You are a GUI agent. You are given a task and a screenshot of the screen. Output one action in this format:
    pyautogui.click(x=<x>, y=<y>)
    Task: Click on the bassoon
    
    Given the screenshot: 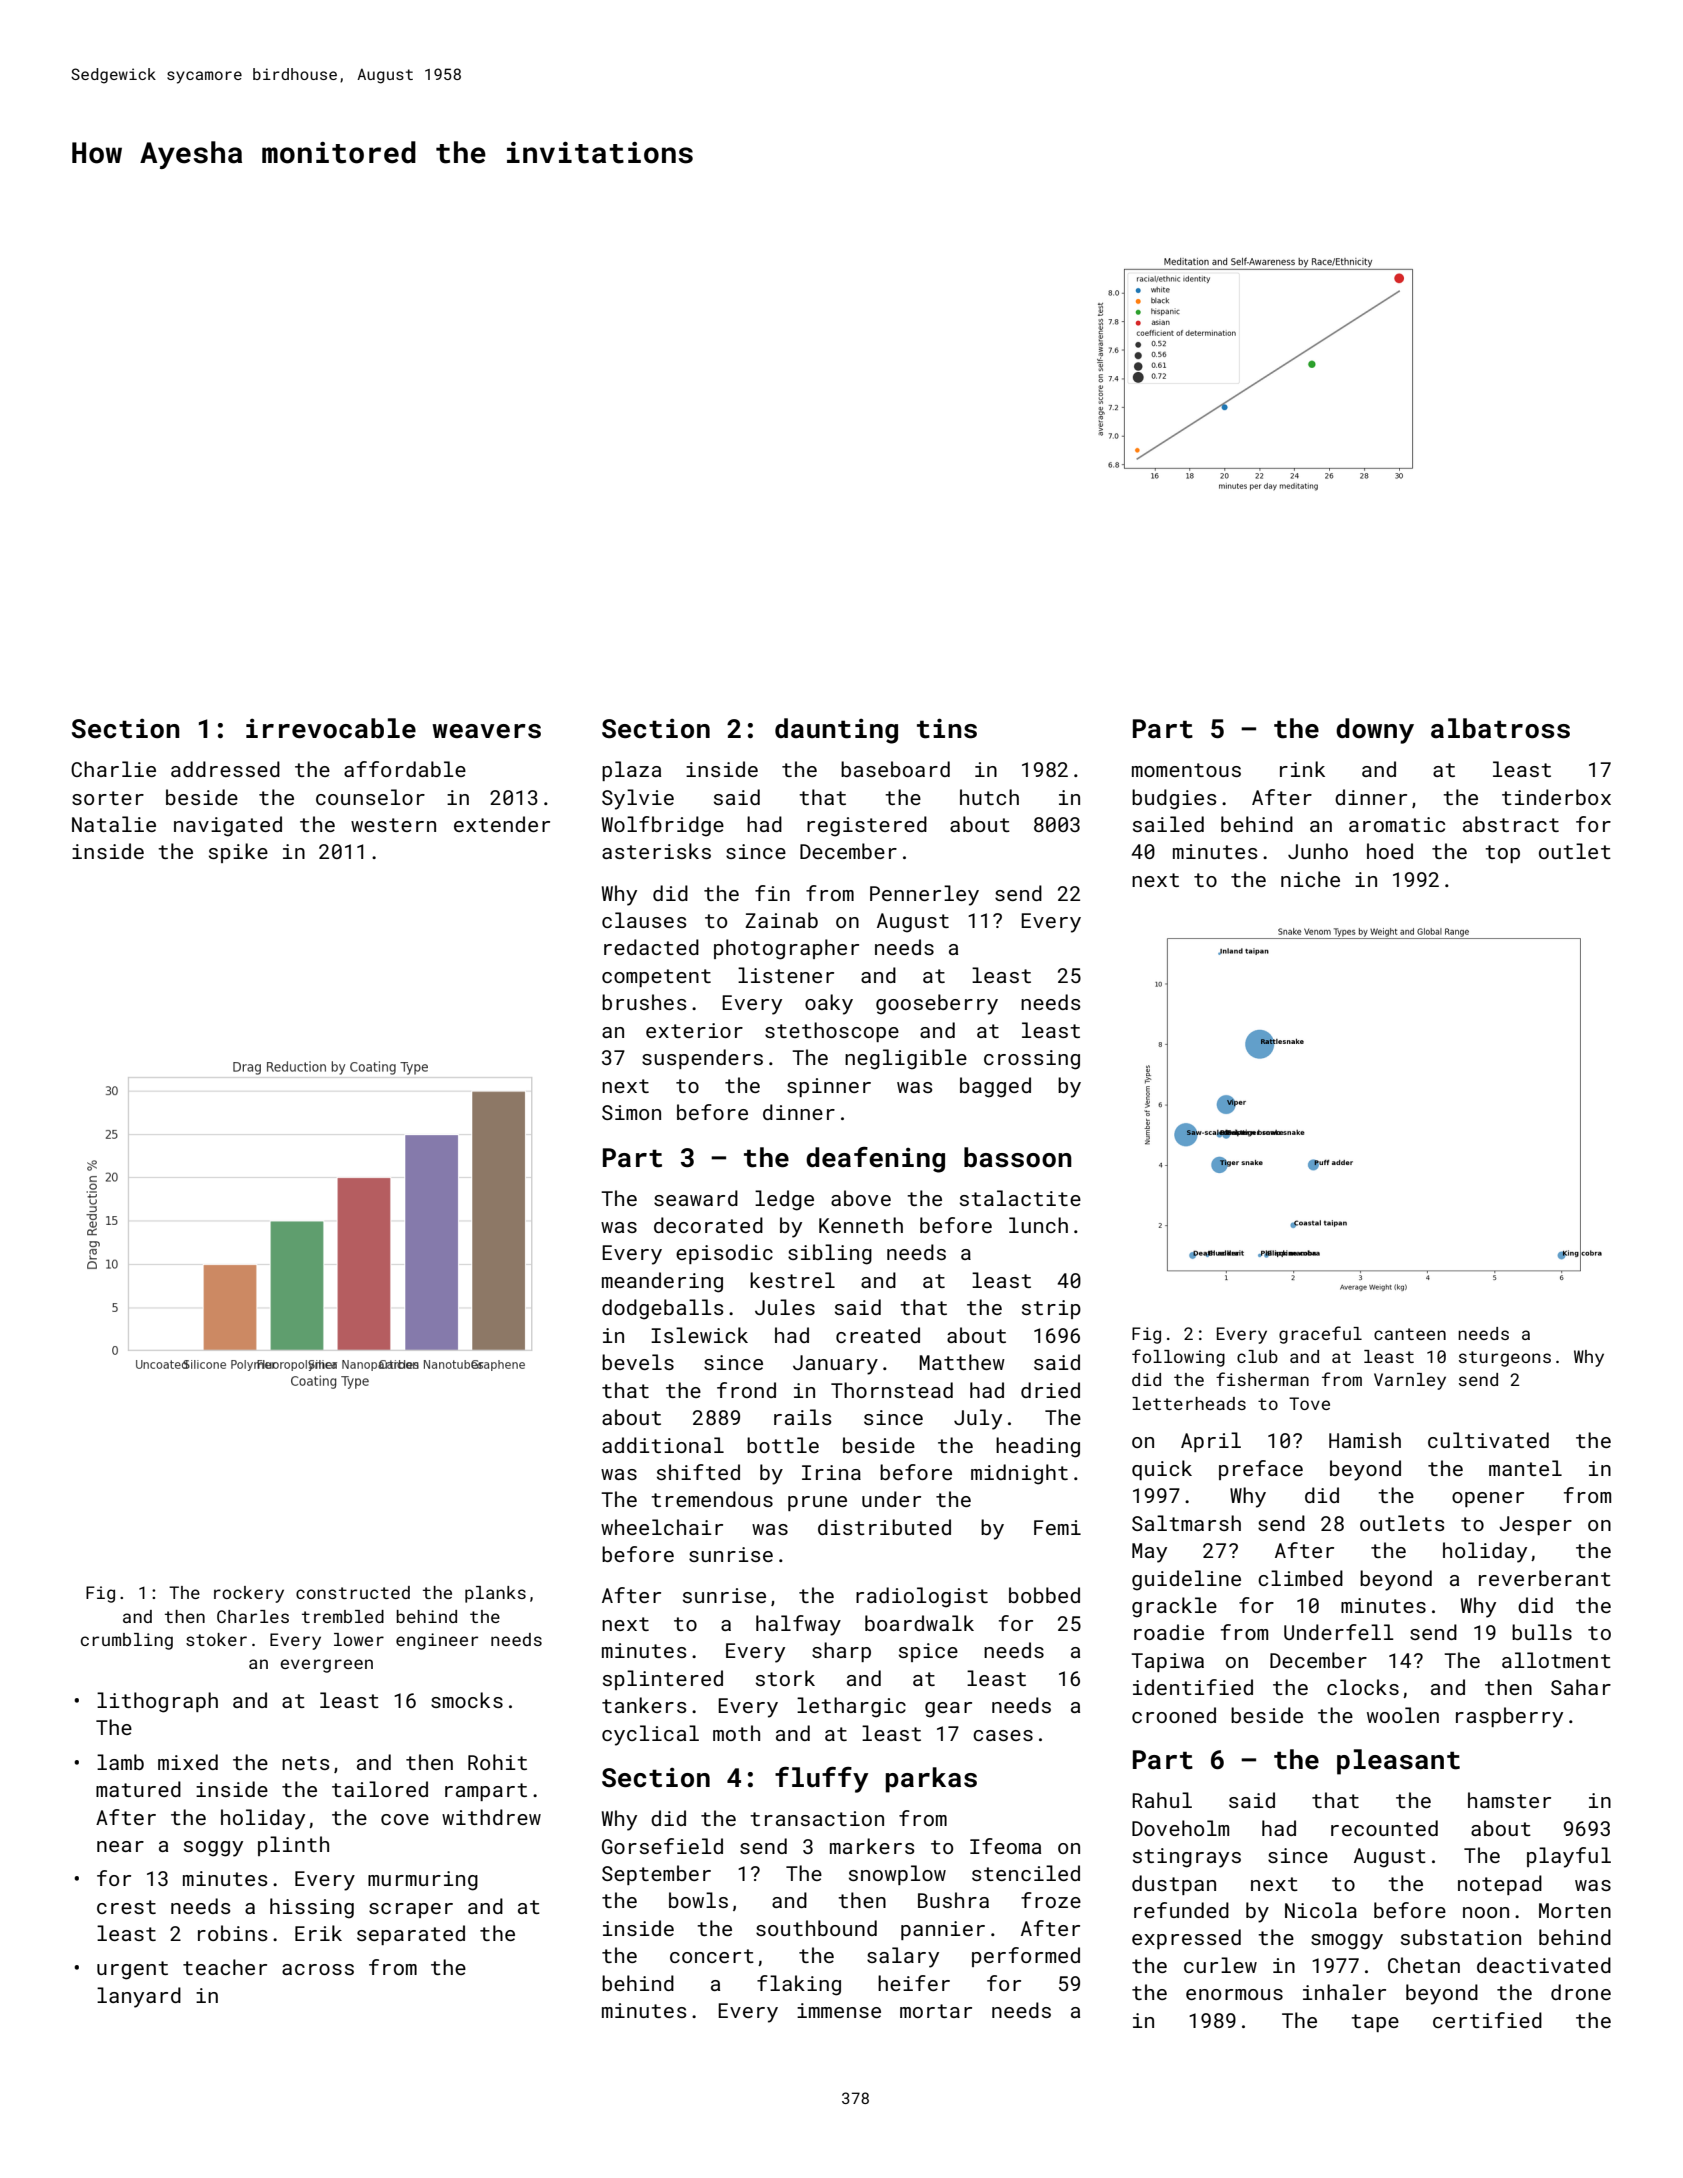 What is the action you would take?
    pyautogui.click(x=1018, y=1157)
